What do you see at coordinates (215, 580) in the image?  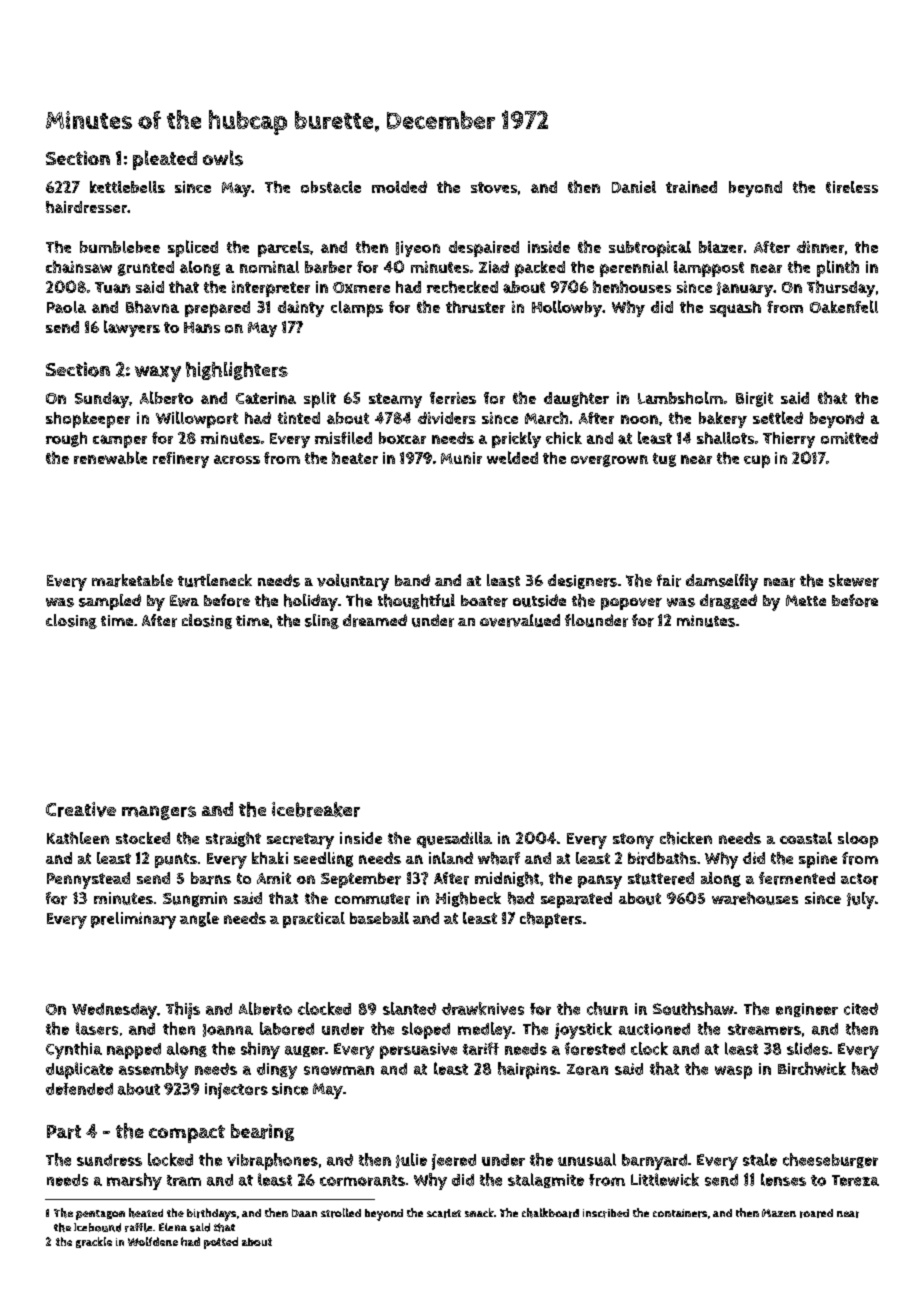 I see `turtleneck` at bounding box center [215, 580].
